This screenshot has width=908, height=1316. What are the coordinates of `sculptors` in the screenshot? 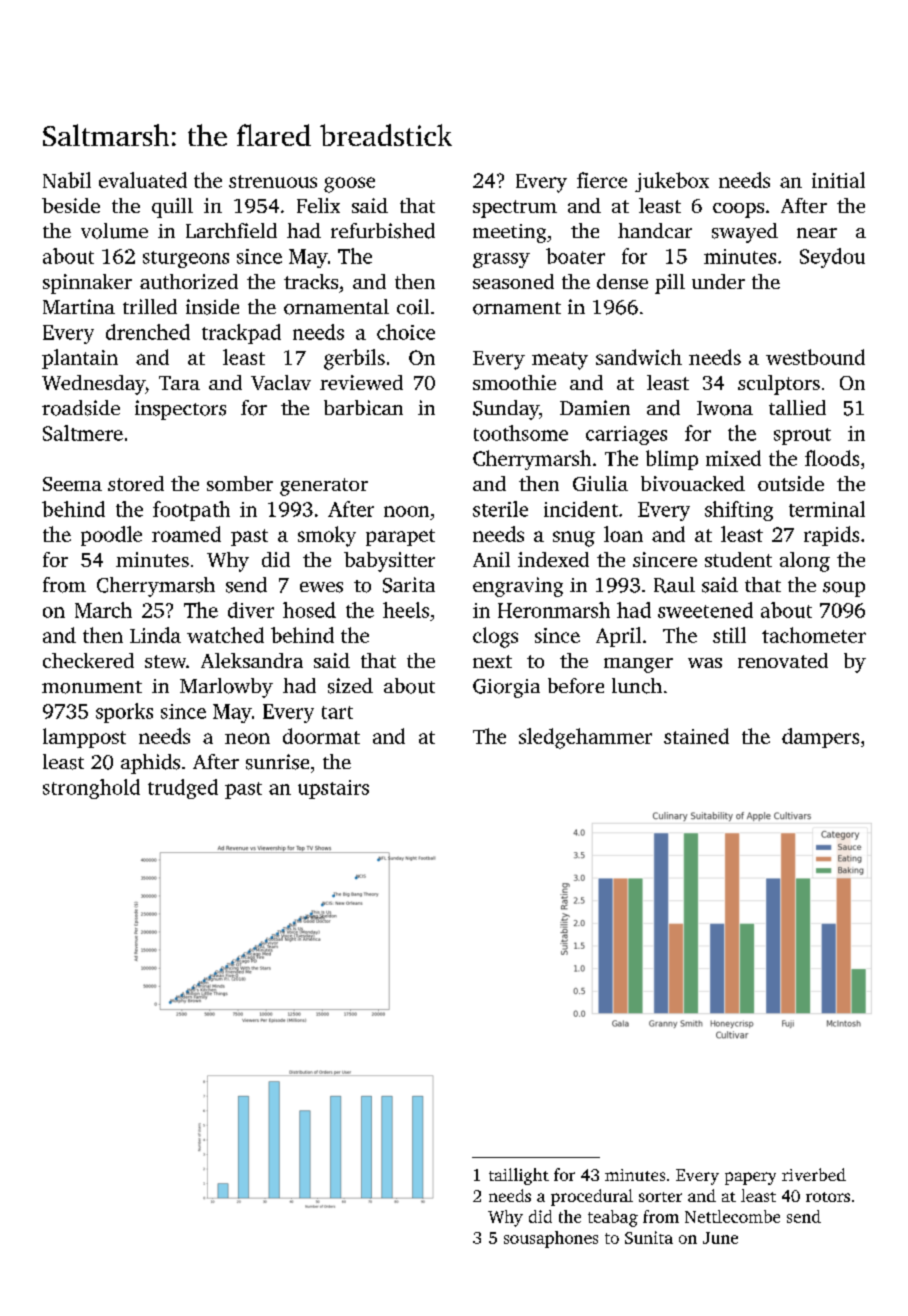 It's located at (779, 385).
